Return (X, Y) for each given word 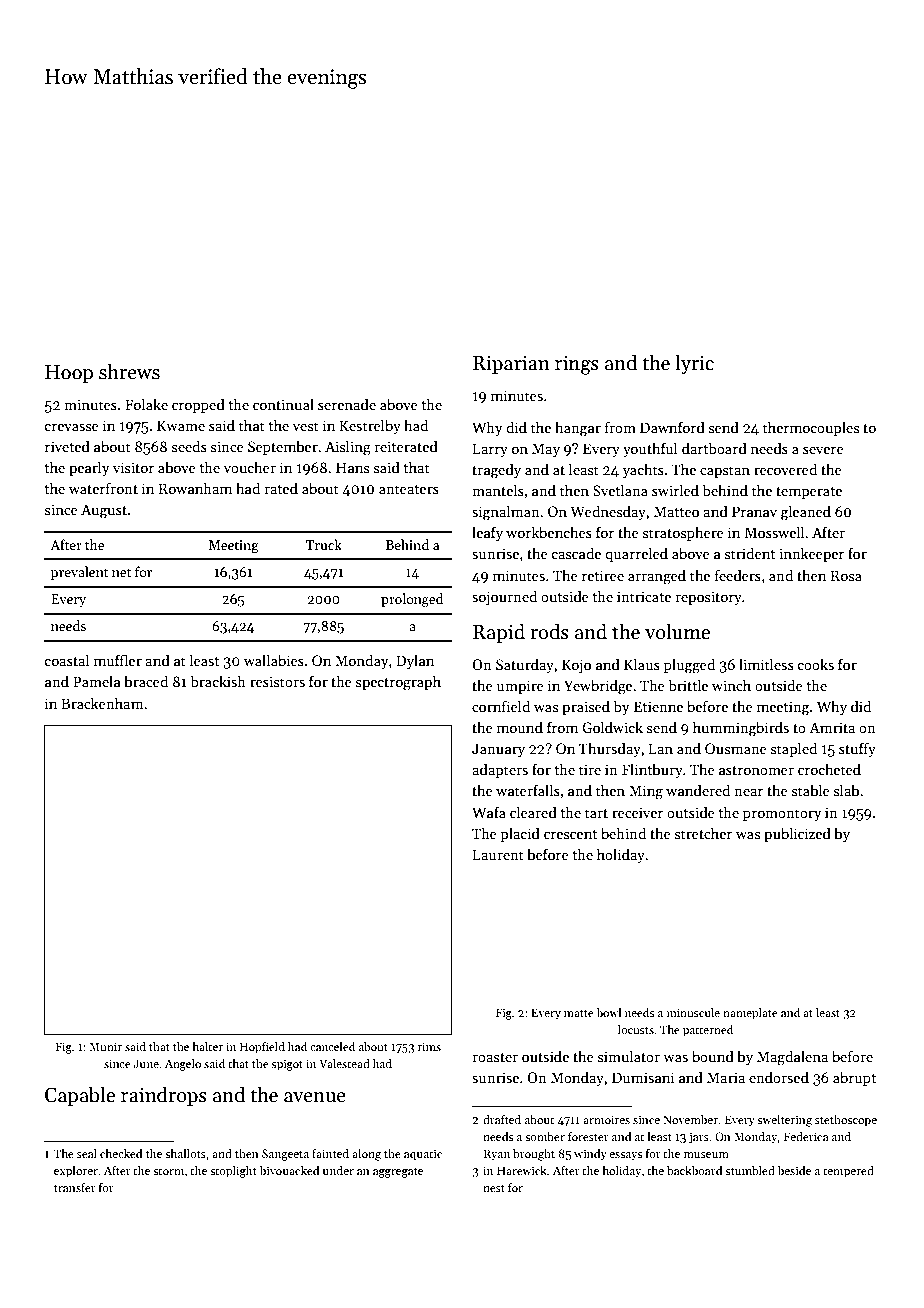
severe (823, 450)
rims (429, 1046)
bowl (608, 1012)
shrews (129, 371)
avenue (315, 1097)
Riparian (511, 364)
